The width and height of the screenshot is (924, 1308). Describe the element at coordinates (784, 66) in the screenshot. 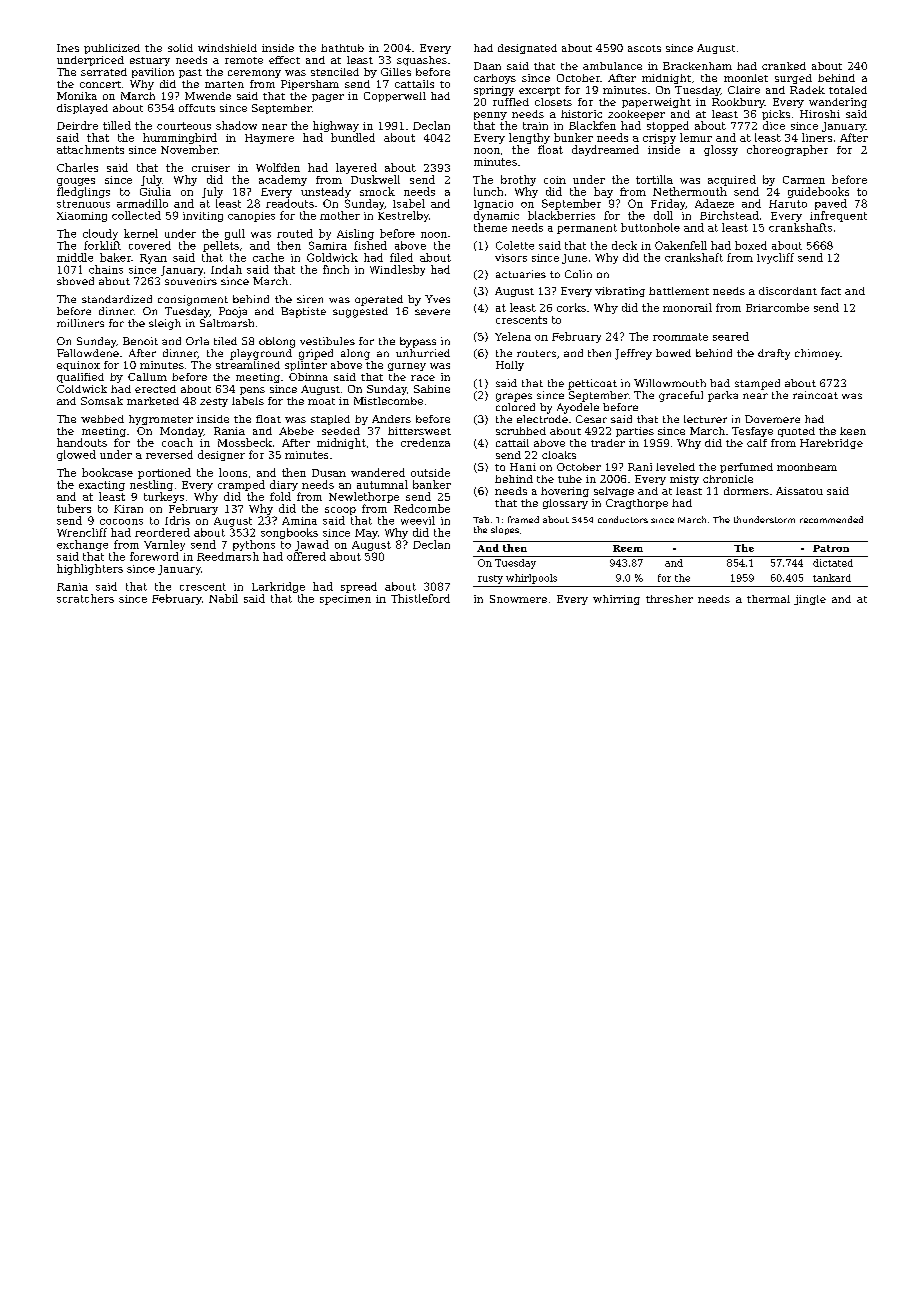

I see `cranked` at that location.
